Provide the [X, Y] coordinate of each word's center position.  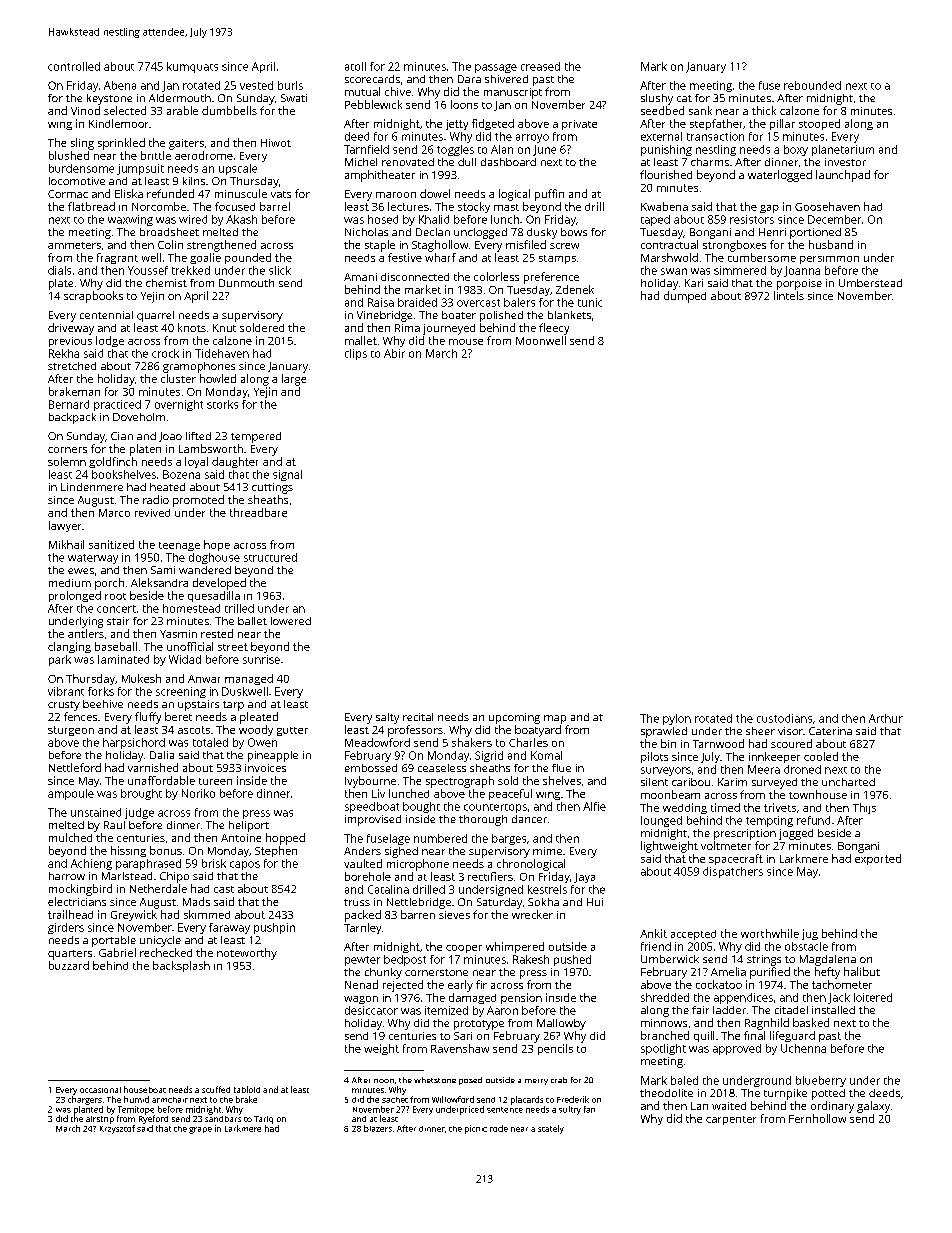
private [579, 125]
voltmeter [726, 845]
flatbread [91, 206]
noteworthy [247, 954]
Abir [394, 353]
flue [561, 768]
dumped [685, 297]
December [834, 219]
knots [192, 327]
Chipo [174, 877]
